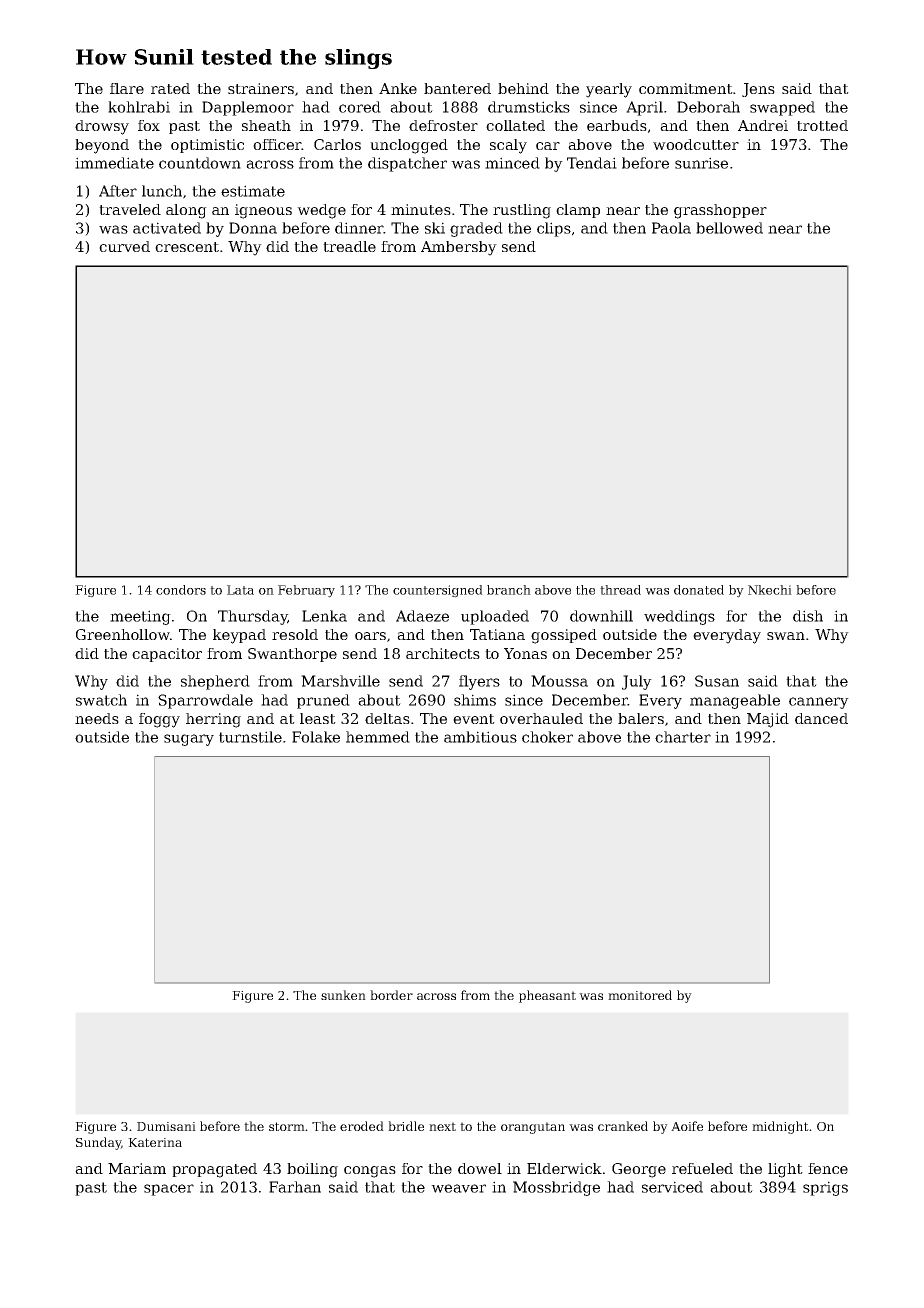 The height and width of the screenshot is (1308, 924). What do you see at coordinates (822, 125) in the screenshot?
I see `trotted` at bounding box center [822, 125].
